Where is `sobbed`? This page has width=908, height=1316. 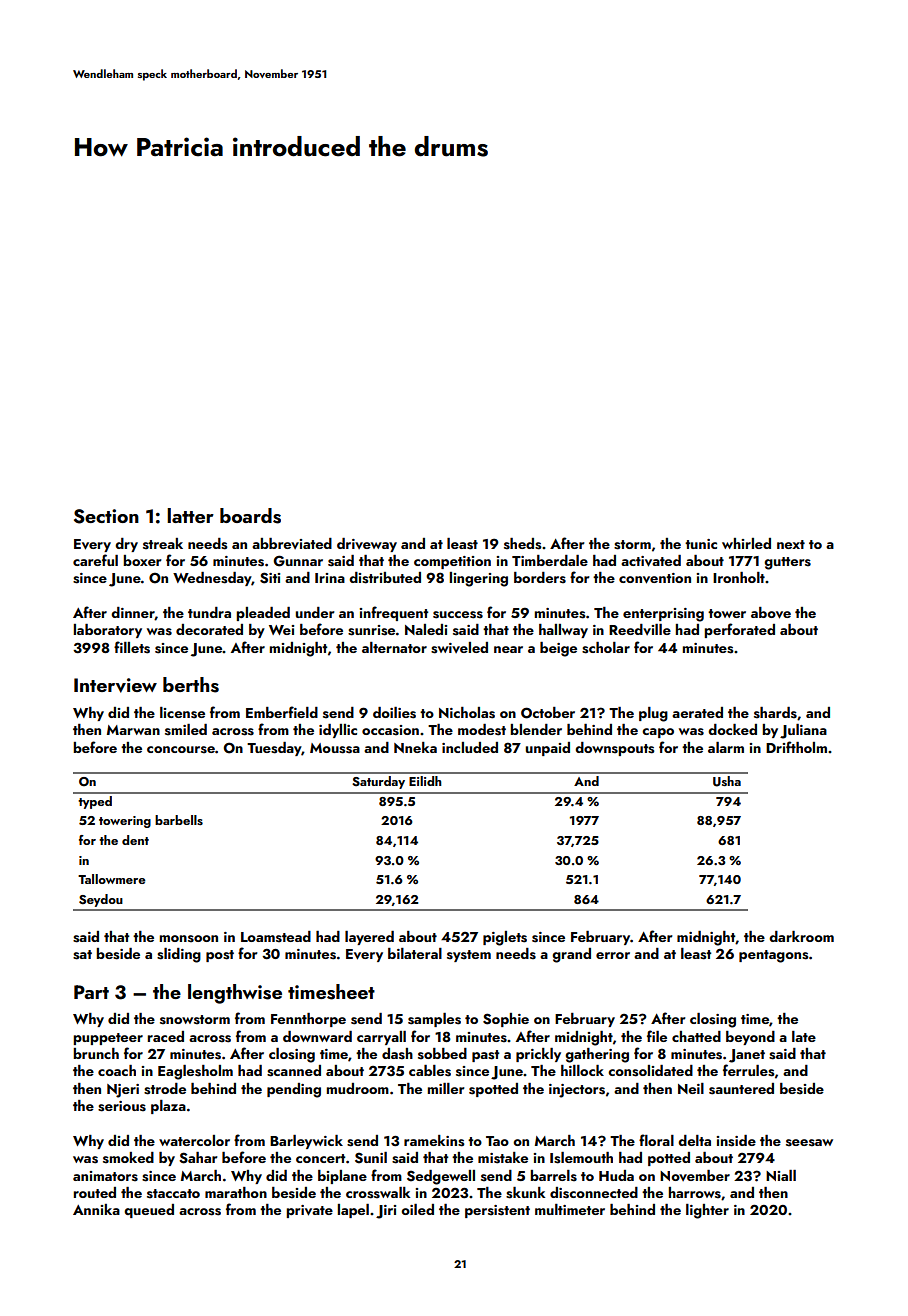
sobbed is located at coordinates (442, 1054).
